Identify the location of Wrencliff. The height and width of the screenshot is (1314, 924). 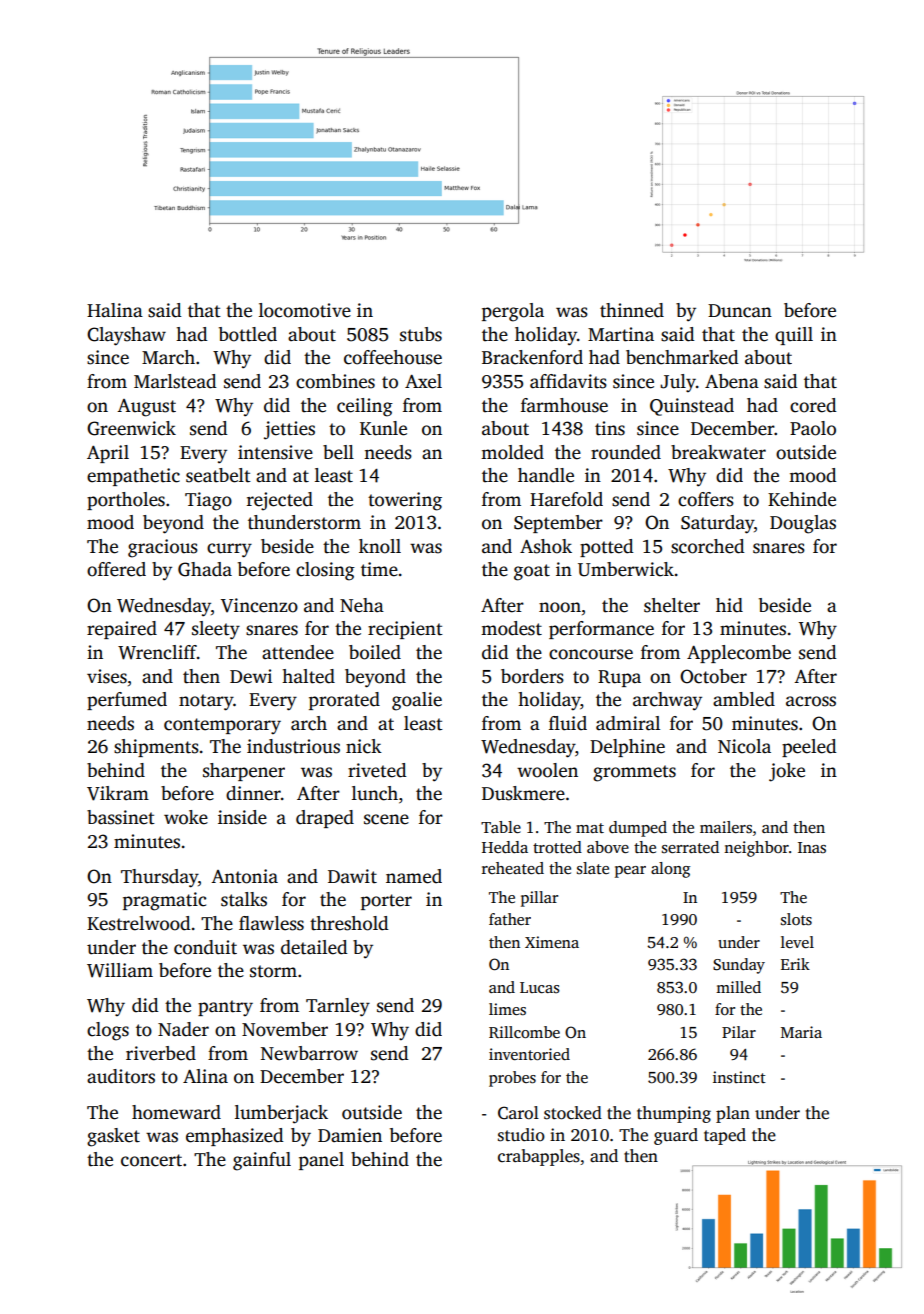
(157, 652).
